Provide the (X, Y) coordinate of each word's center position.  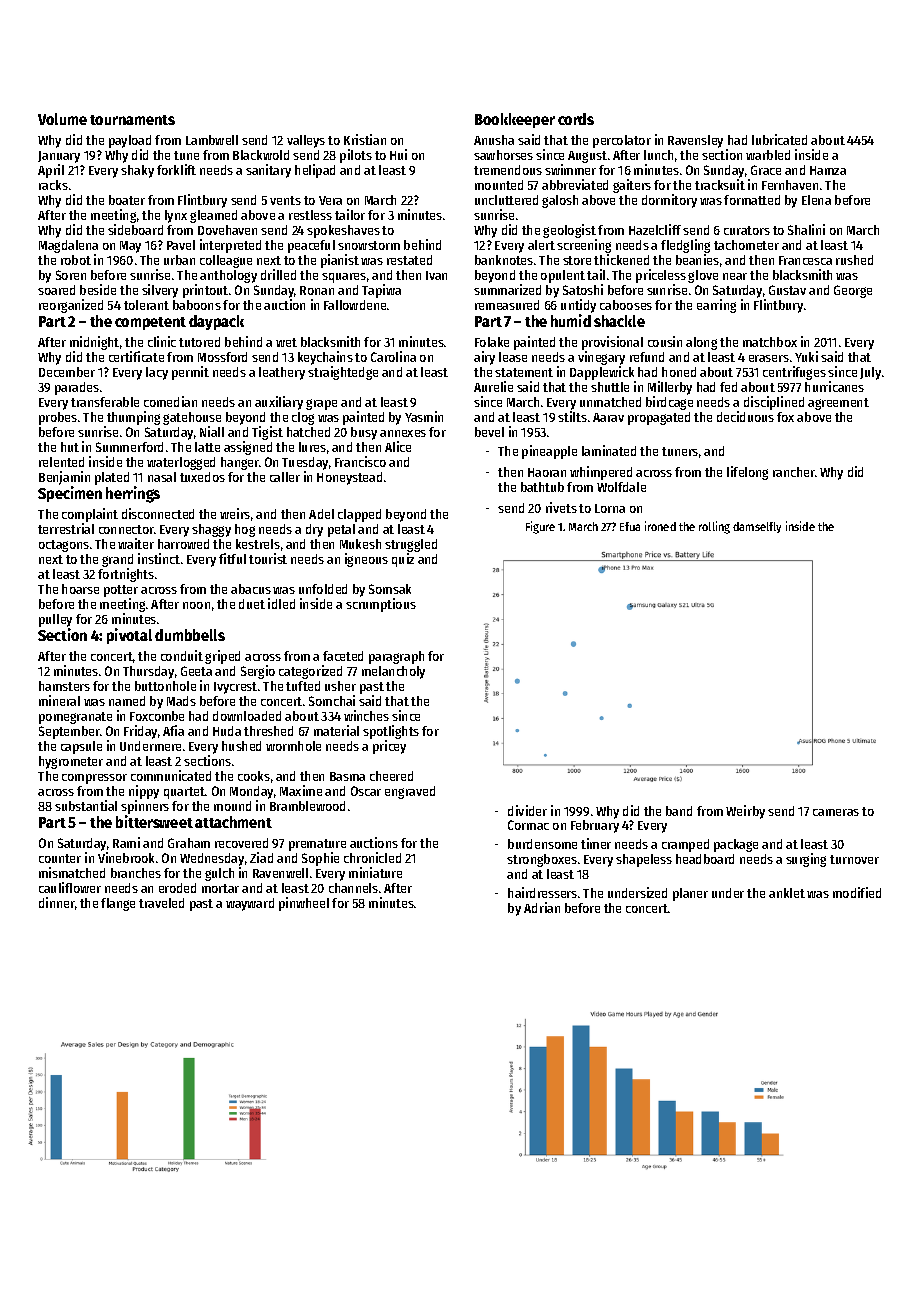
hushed (241, 746)
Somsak (390, 589)
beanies (697, 259)
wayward (250, 904)
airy (484, 358)
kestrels (258, 544)
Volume (62, 119)
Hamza (828, 170)
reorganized (71, 306)
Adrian (542, 907)
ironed (660, 526)
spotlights (391, 732)
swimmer (570, 169)
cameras (836, 812)
